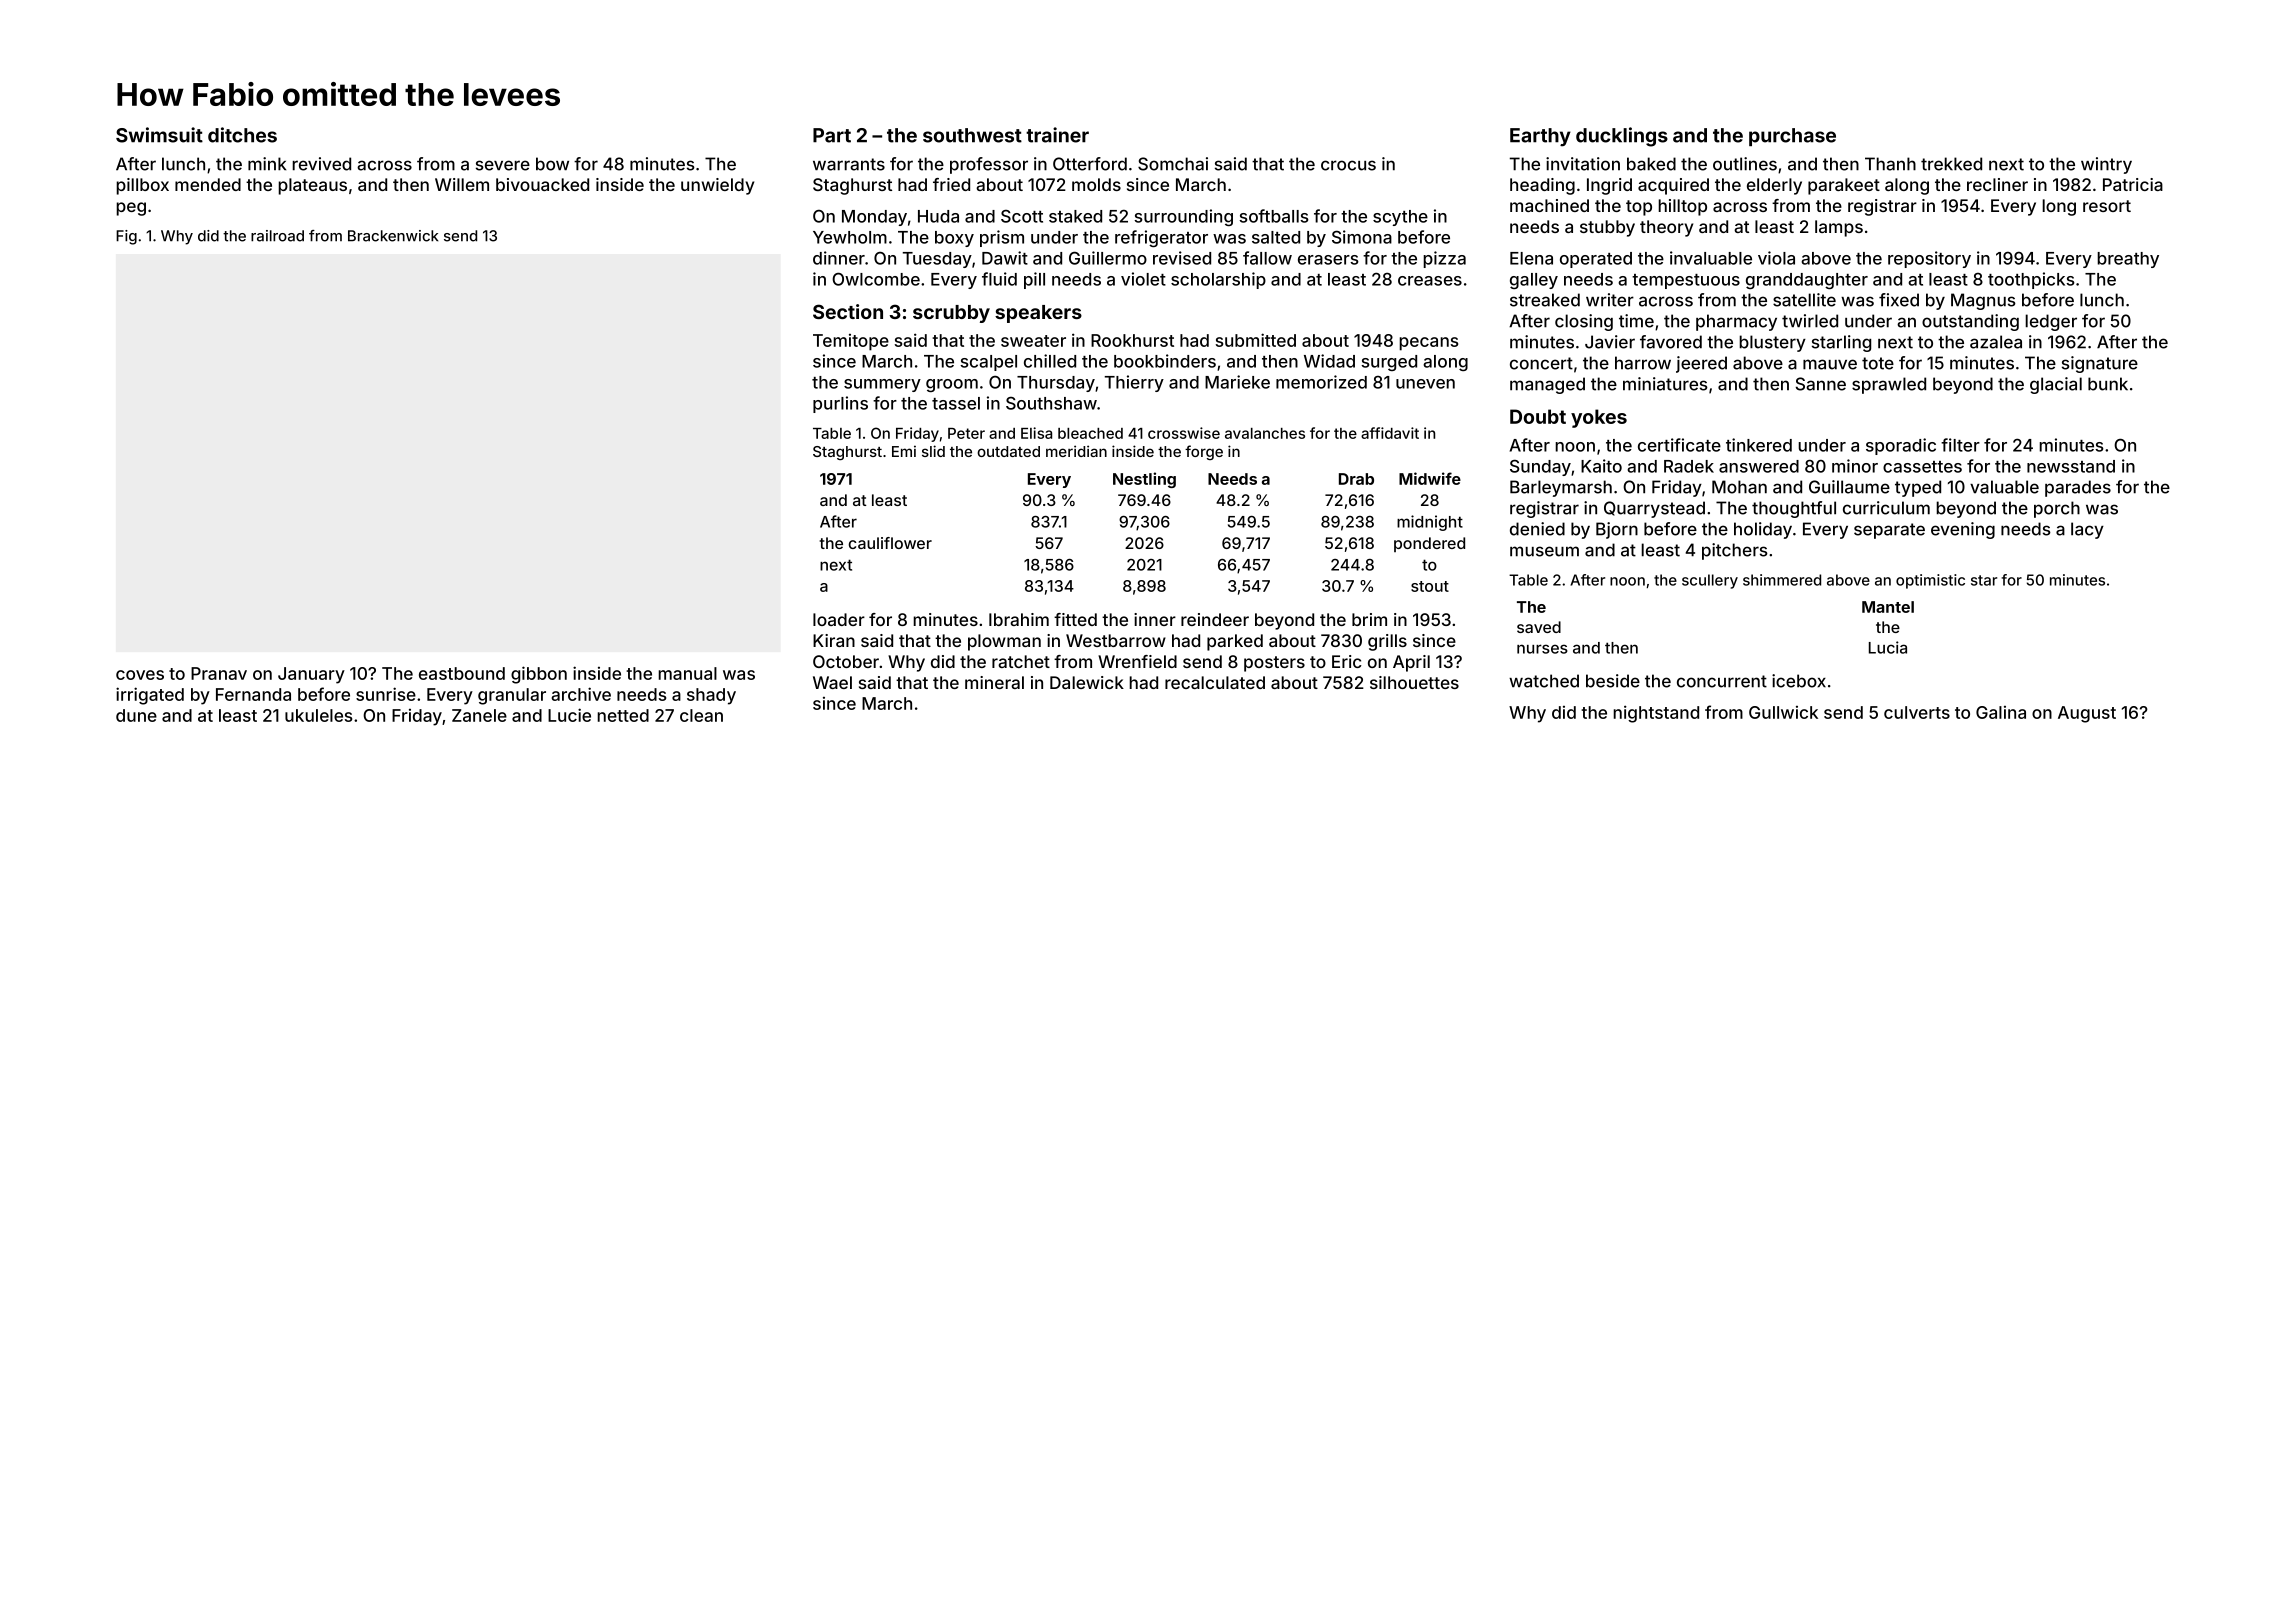 This image has width=2290, height=1620. What do you see at coordinates (623, 715) in the image?
I see `netted` at bounding box center [623, 715].
